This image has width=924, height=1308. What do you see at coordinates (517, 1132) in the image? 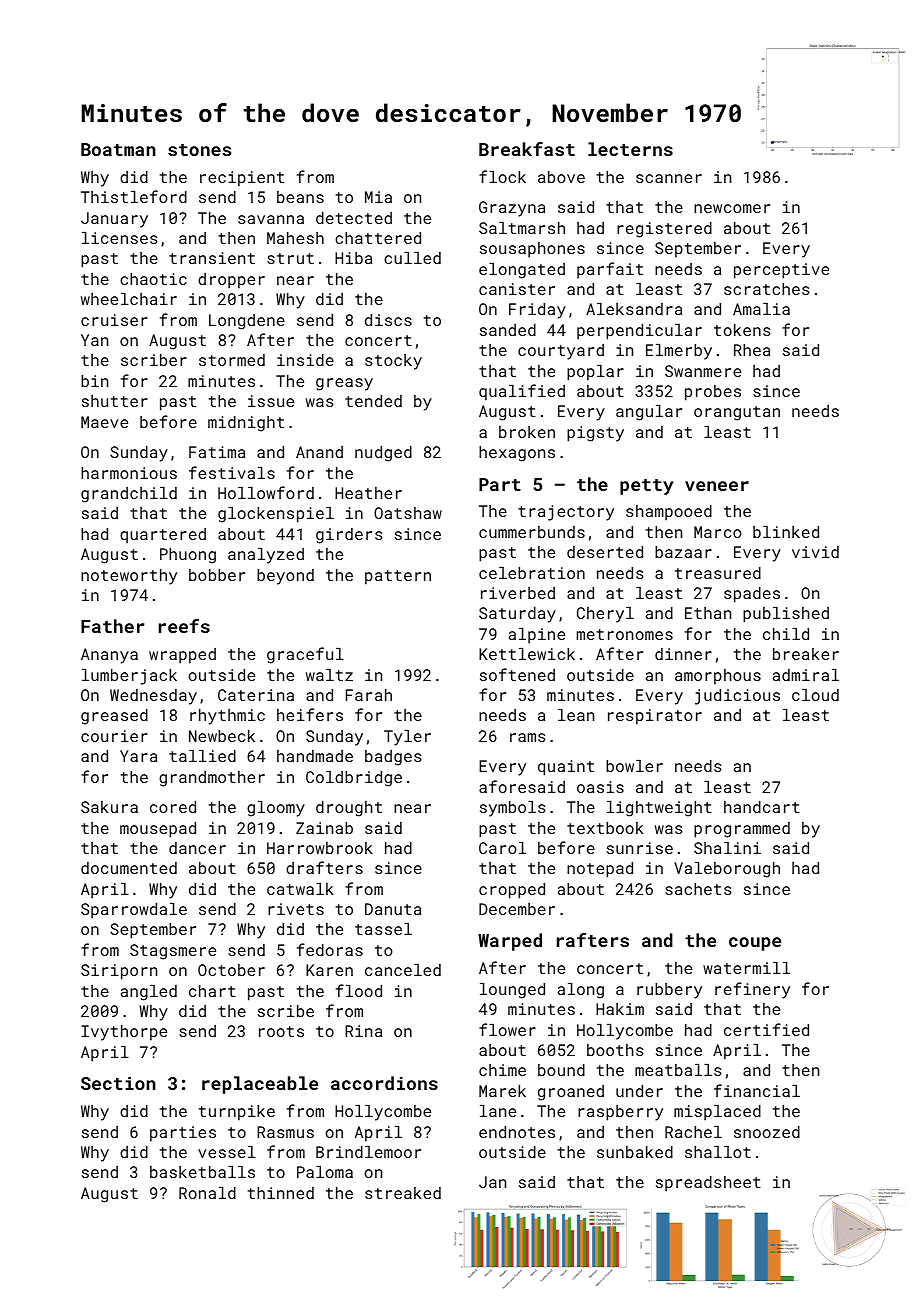
I see `endnotes` at bounding box center [517, 1132].
